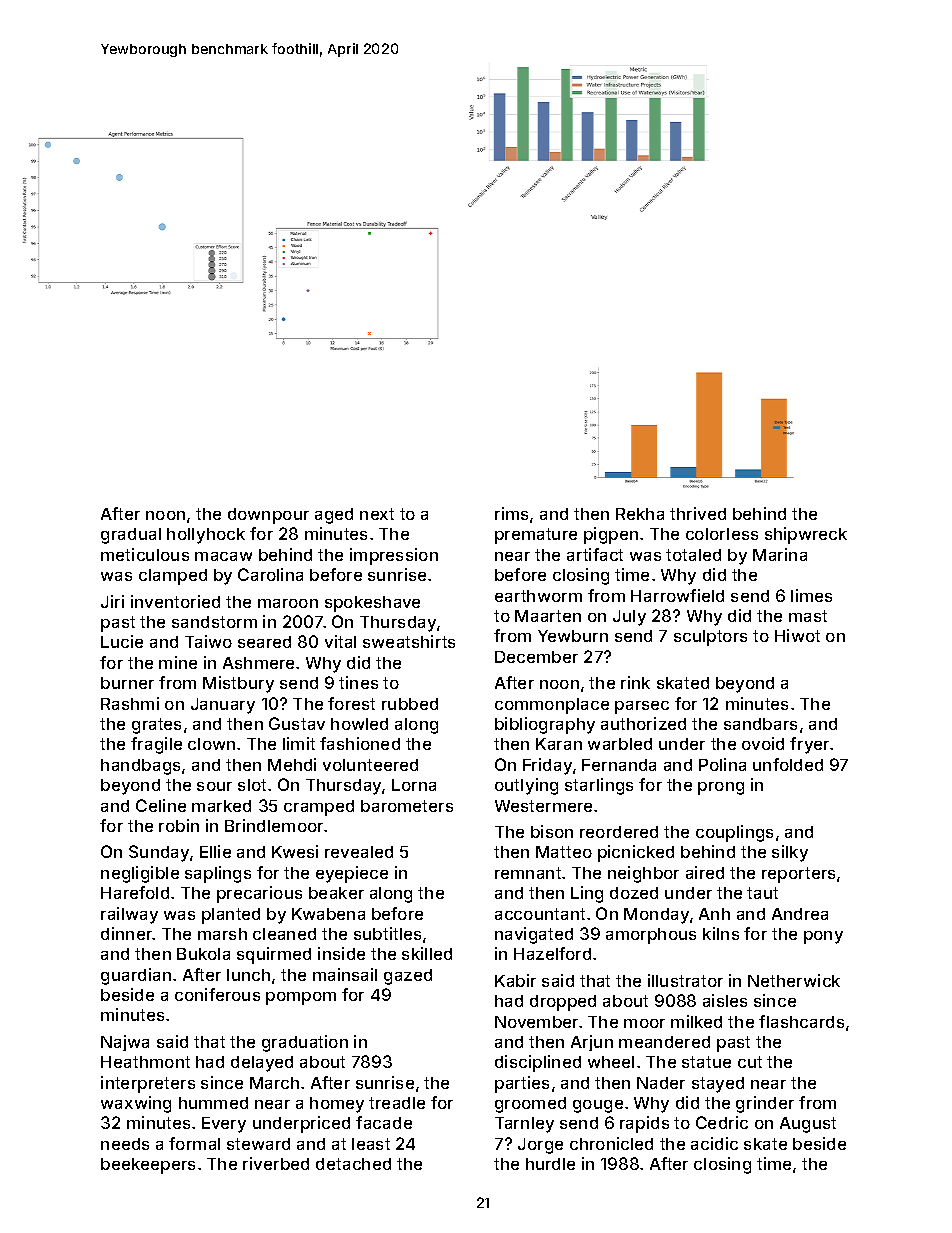 Image resolution: width=952 pixels, height=1233 pixels. Describe the element at coordinates (698, 513) in the screenshot. I see `thrived` at that location.
